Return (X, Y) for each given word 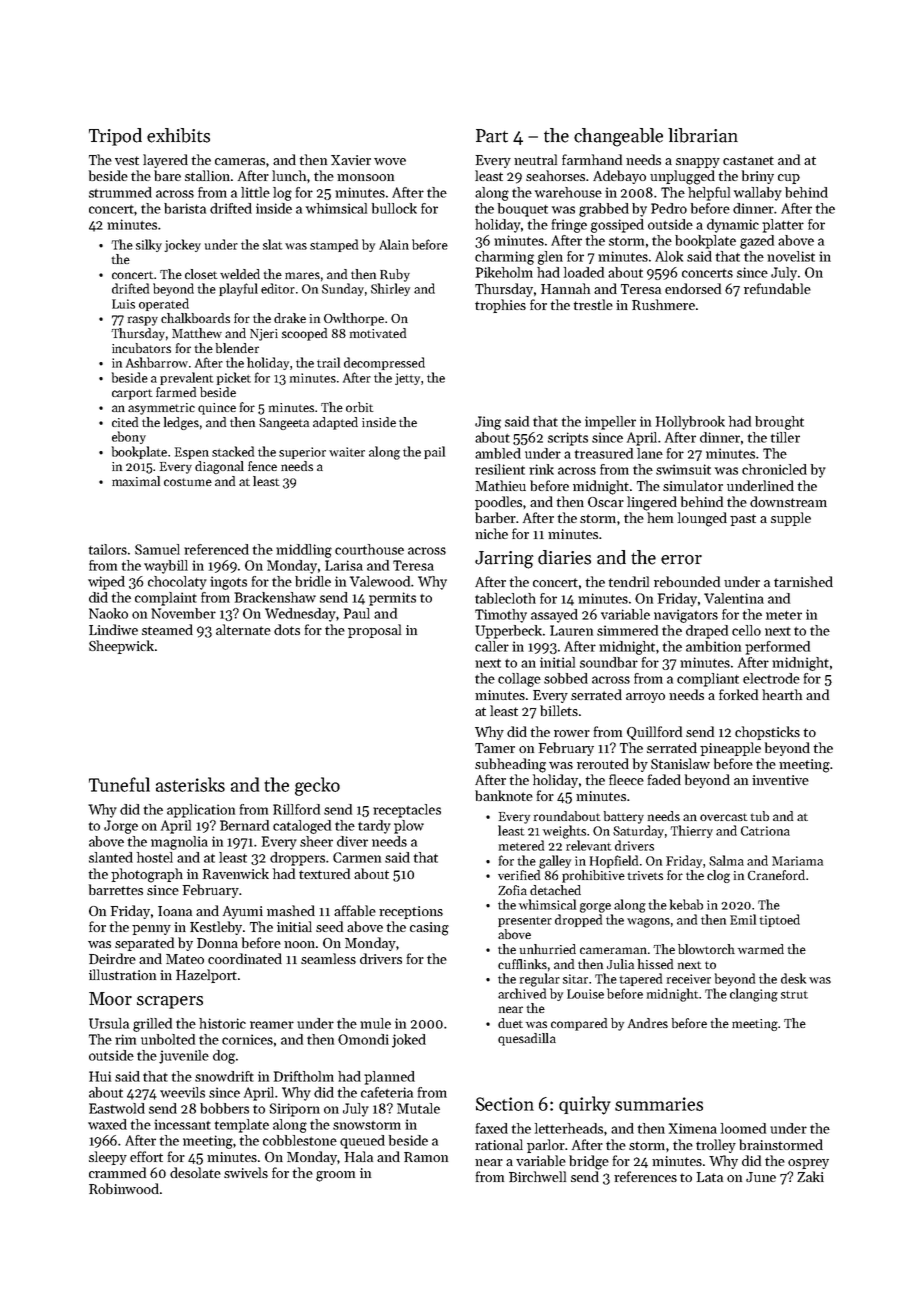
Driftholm (304, 1076)
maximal (136, 481)
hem (660, 517)
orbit (360, 407)
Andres (648, 1023)
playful (238, 289)
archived (522, 993)
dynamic (733, 226)
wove (390, 161)
